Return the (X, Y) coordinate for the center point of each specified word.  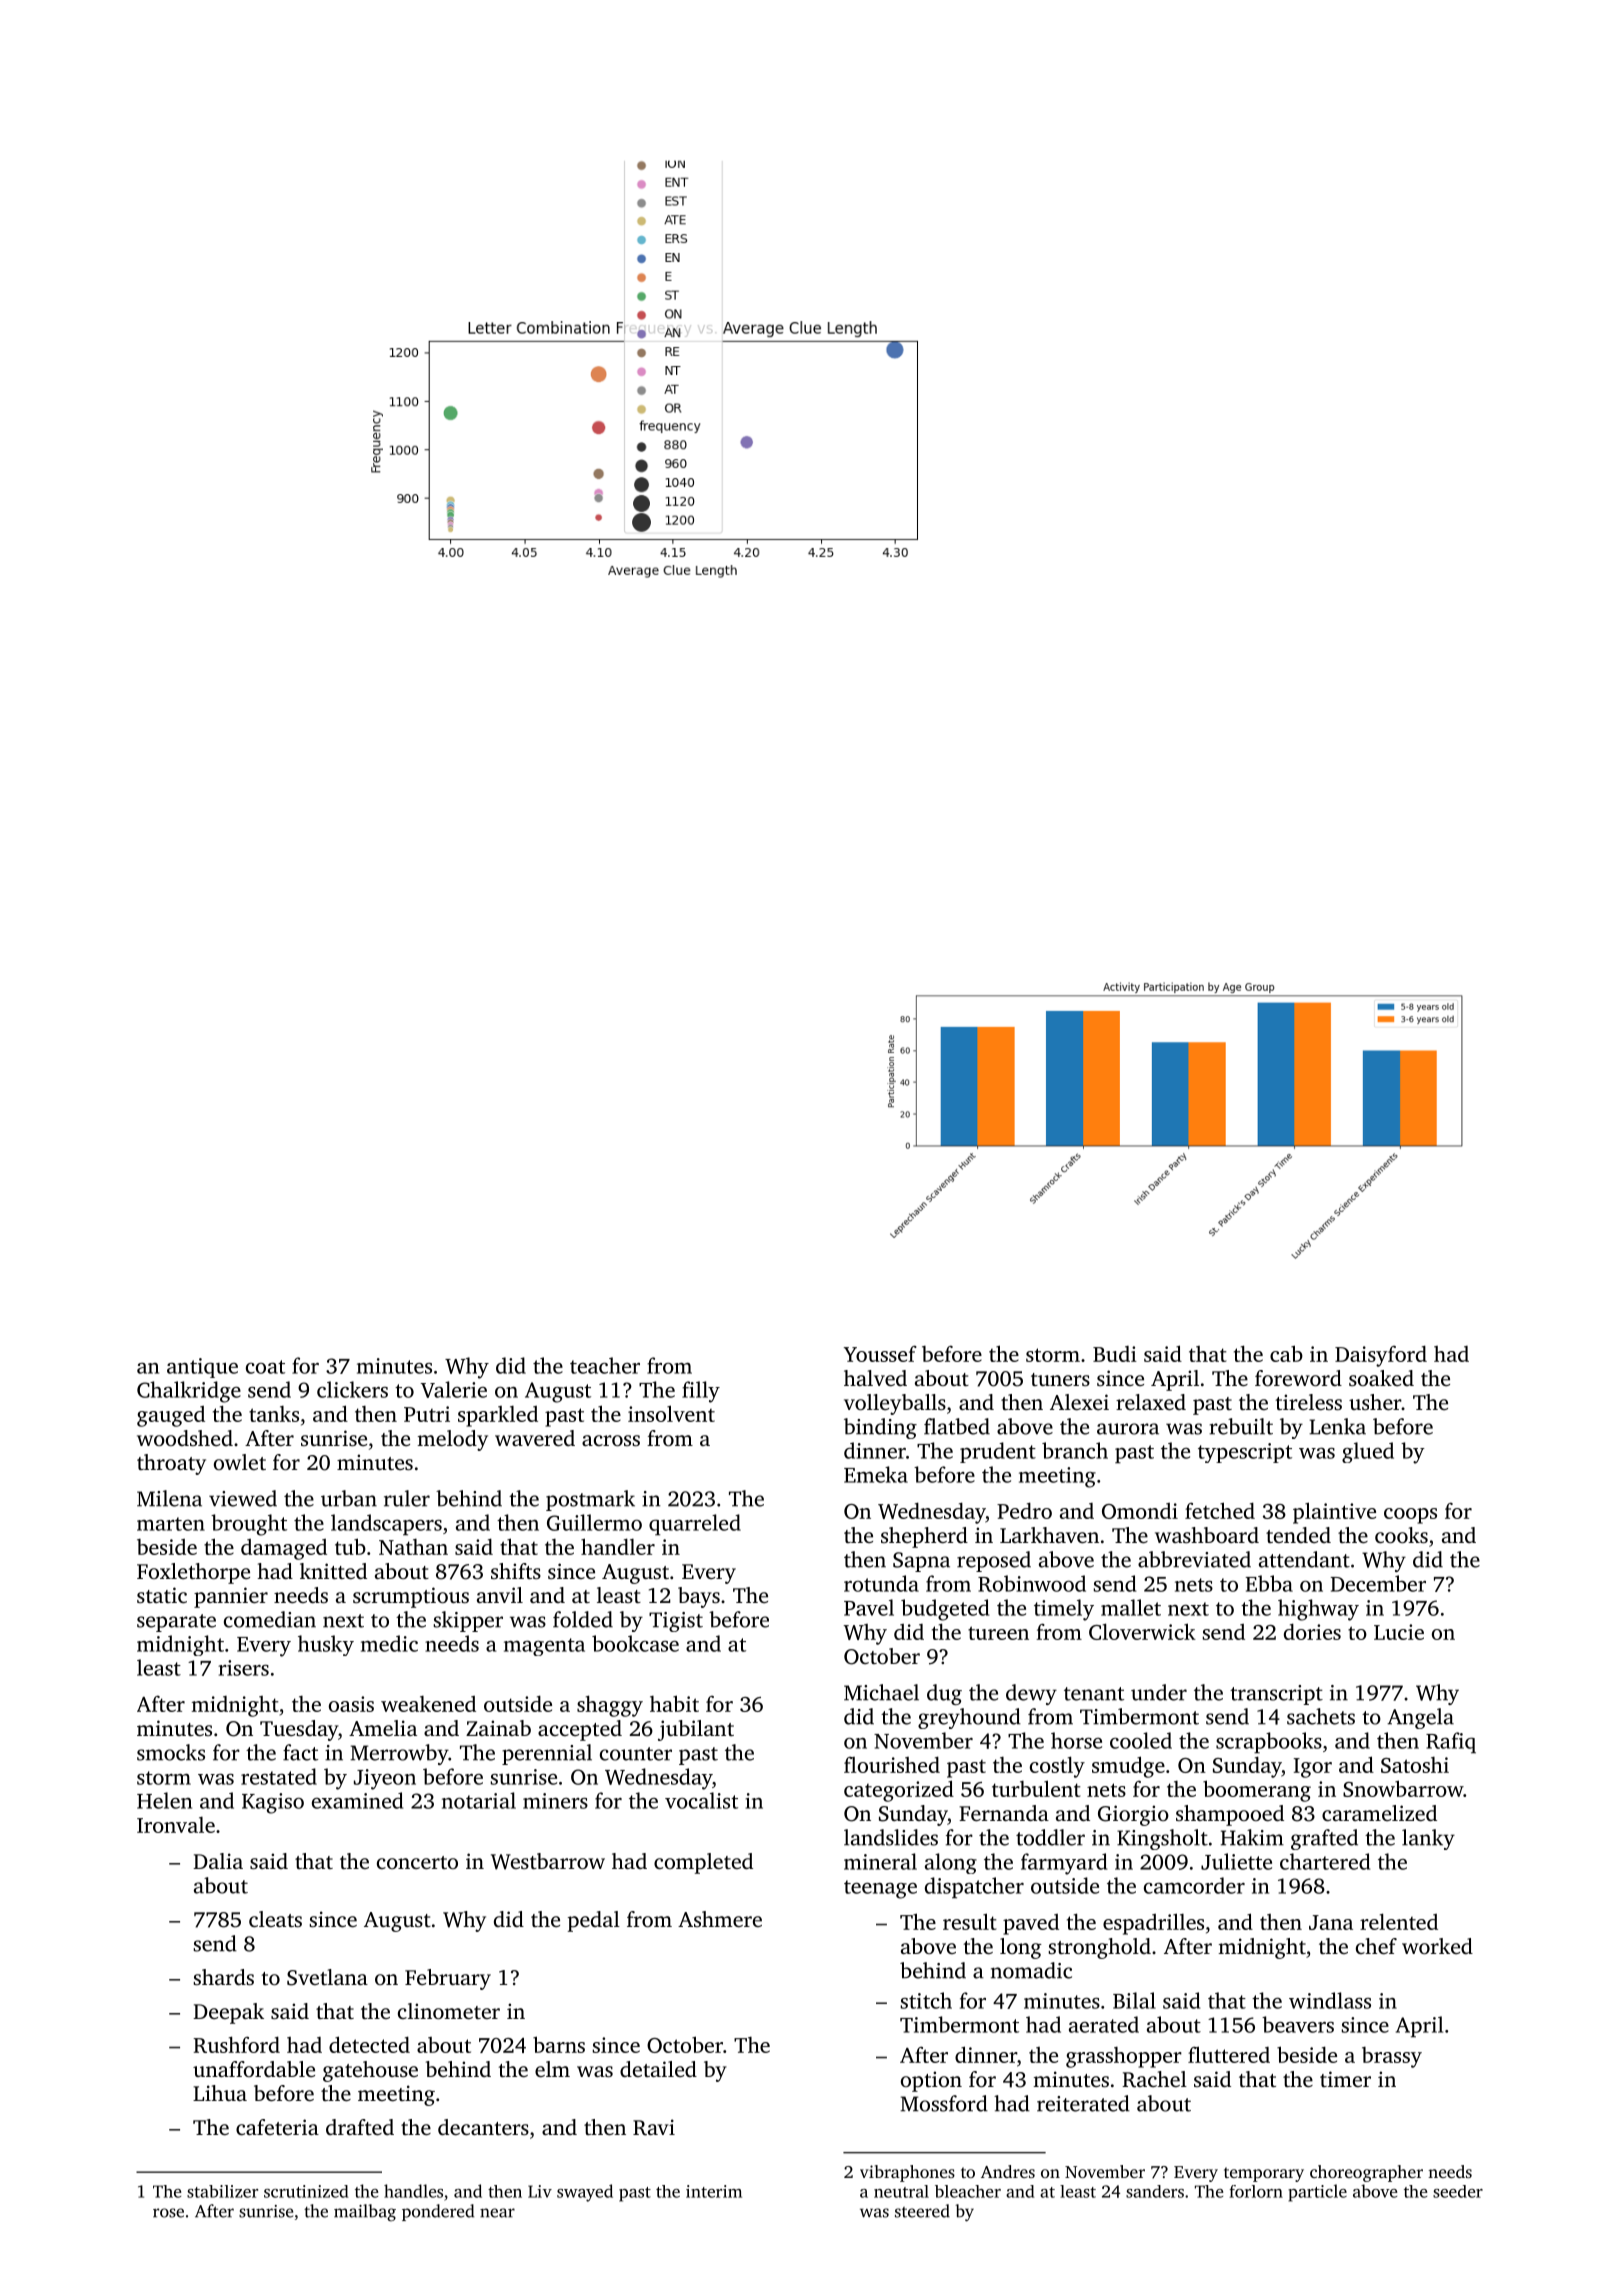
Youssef (880, 1353)
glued (1368, 1452)
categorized (899, 1791)
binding (880, 1428)
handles (413, 2191)
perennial (547, 1754)
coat (265, 1367)
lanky (1428, 1839)
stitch (926, 2000)
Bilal (1134, 2000)
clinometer (449, 2011)
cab (1286, 1353)
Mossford (944, 2103)
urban (349, 1498)
